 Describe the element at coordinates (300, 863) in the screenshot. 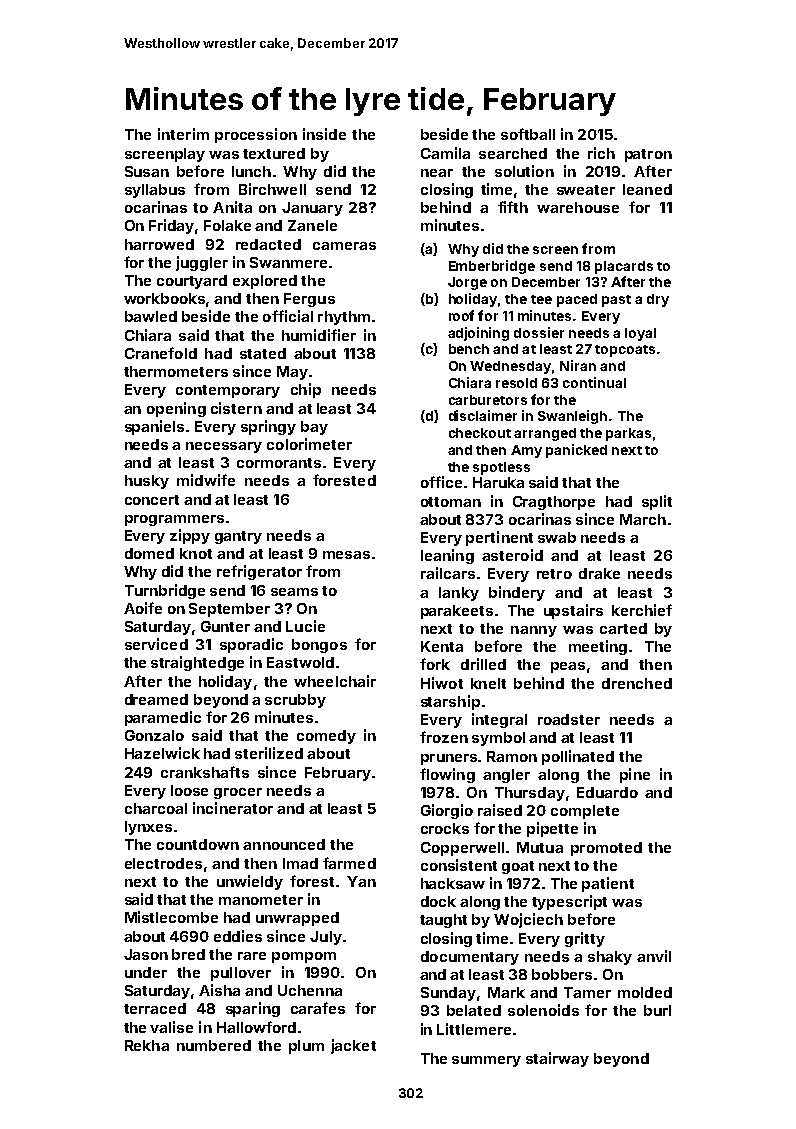

I see `Imad` at that location.
